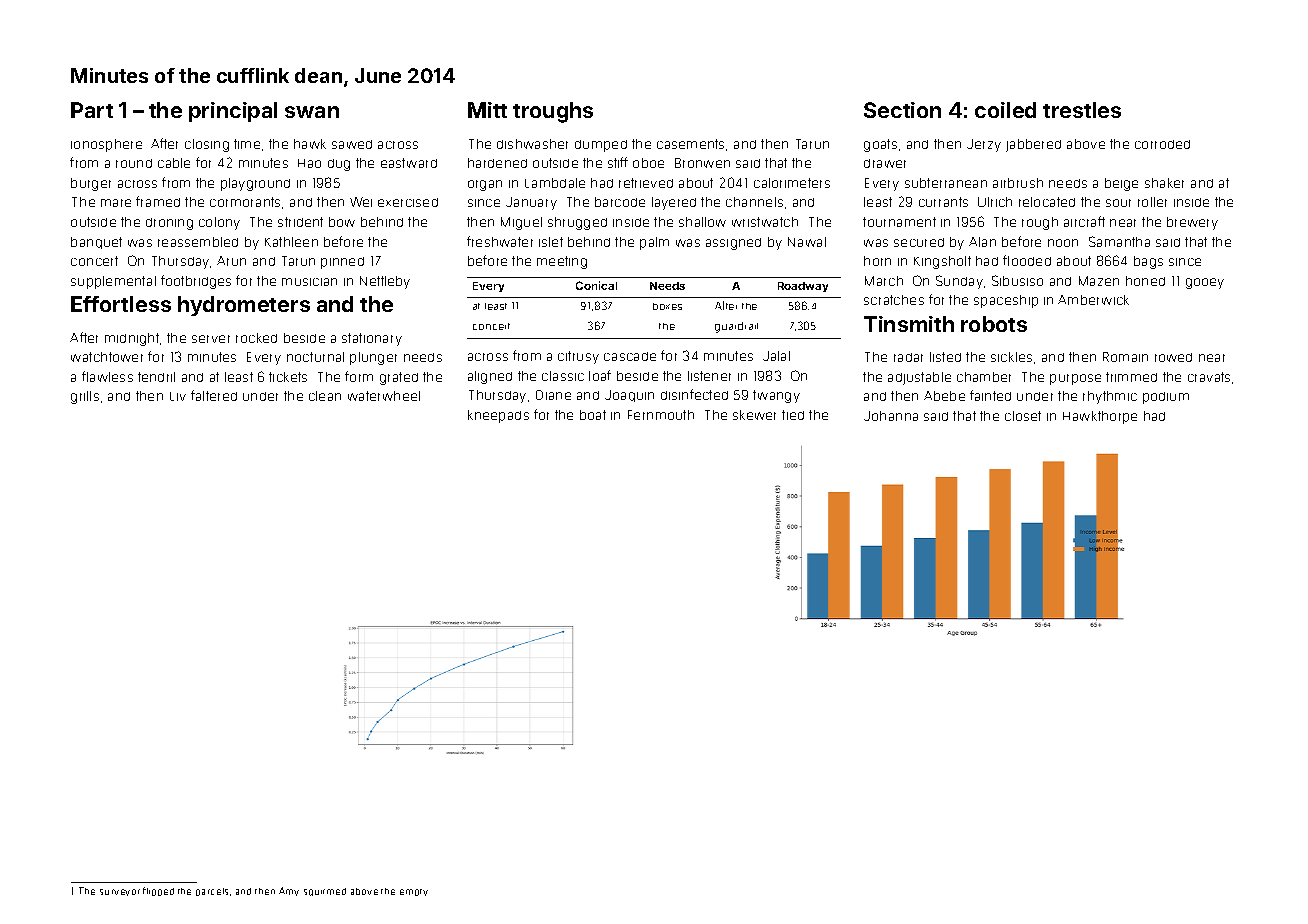 Image resolution: width=1308 pixels, height=924 pixels. Describe the element at coordinates (1121, 184) in the screenshot. I see `beige` at that location.
